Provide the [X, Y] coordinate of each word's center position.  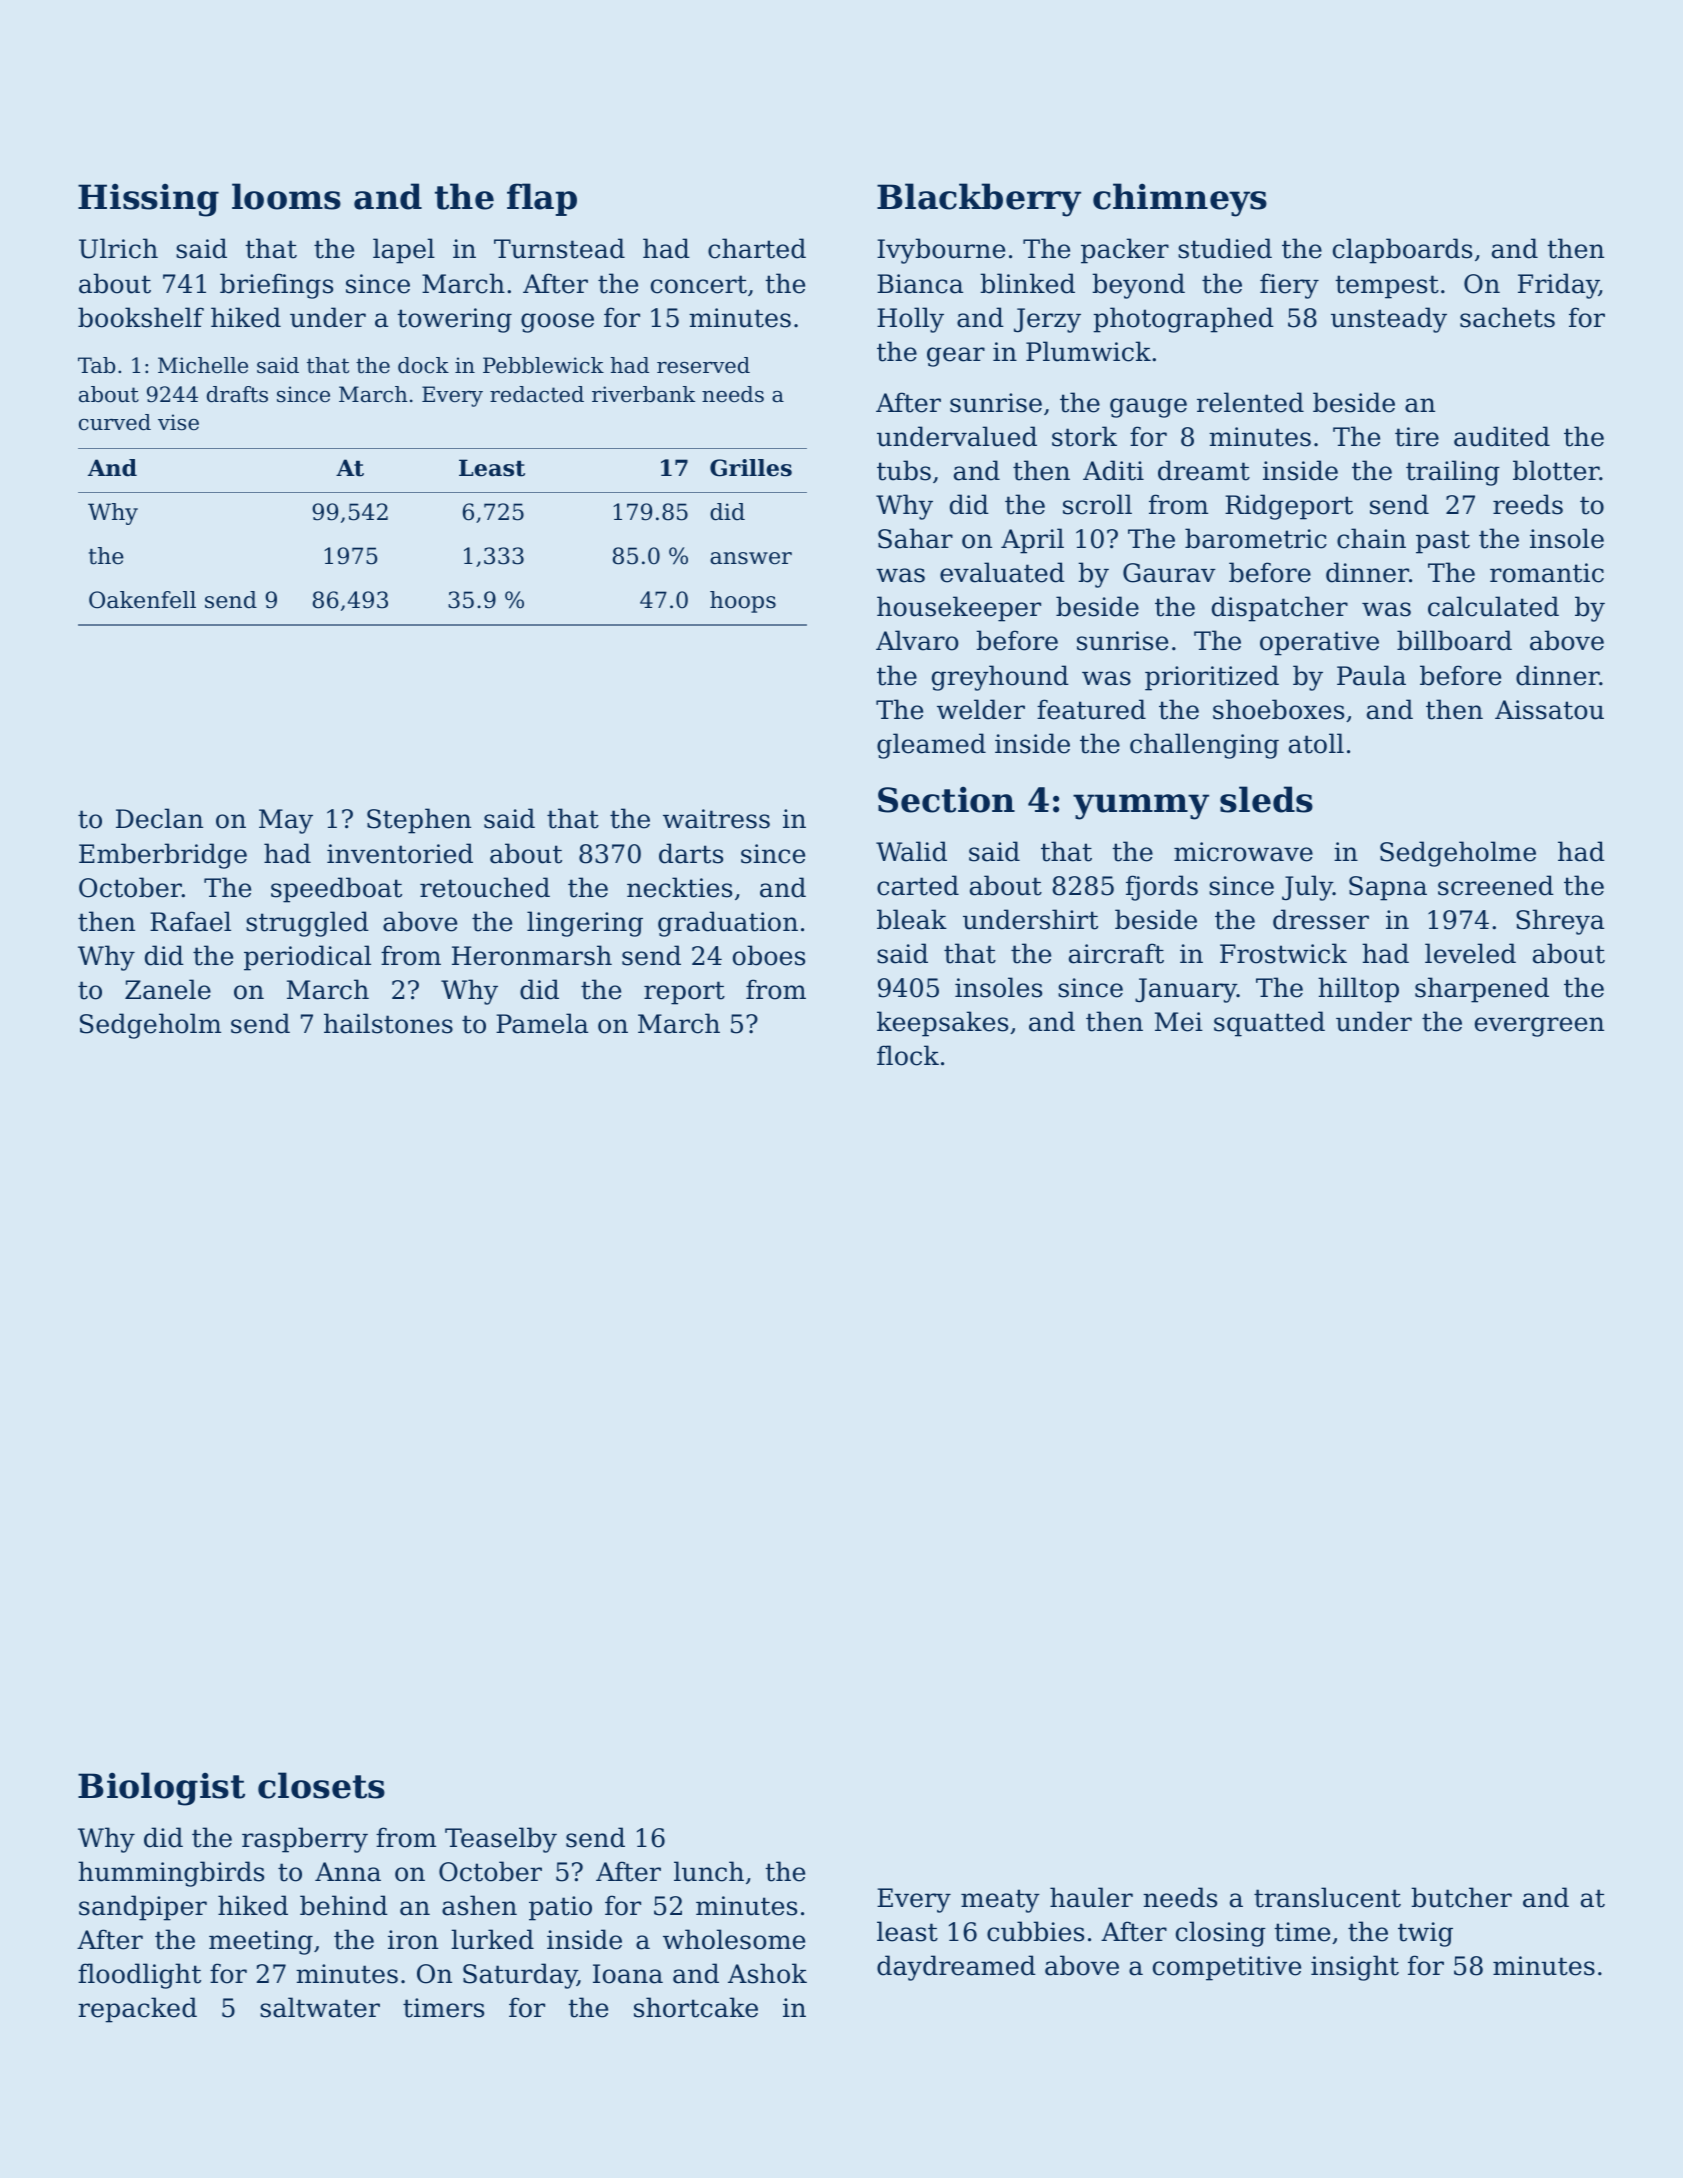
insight [1355, 1968]
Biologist [161, 1789]
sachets [1507, 317]
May [286, 821]
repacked [137, 2010]
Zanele [168, 989]
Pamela [542, 1023]
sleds [1266, 799]
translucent [1327, 1897]
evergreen [1539, 1027]
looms [286, 196]
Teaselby [501, 1840]
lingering [585, 924]
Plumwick [1088, 351]
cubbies [1035, 1931]
